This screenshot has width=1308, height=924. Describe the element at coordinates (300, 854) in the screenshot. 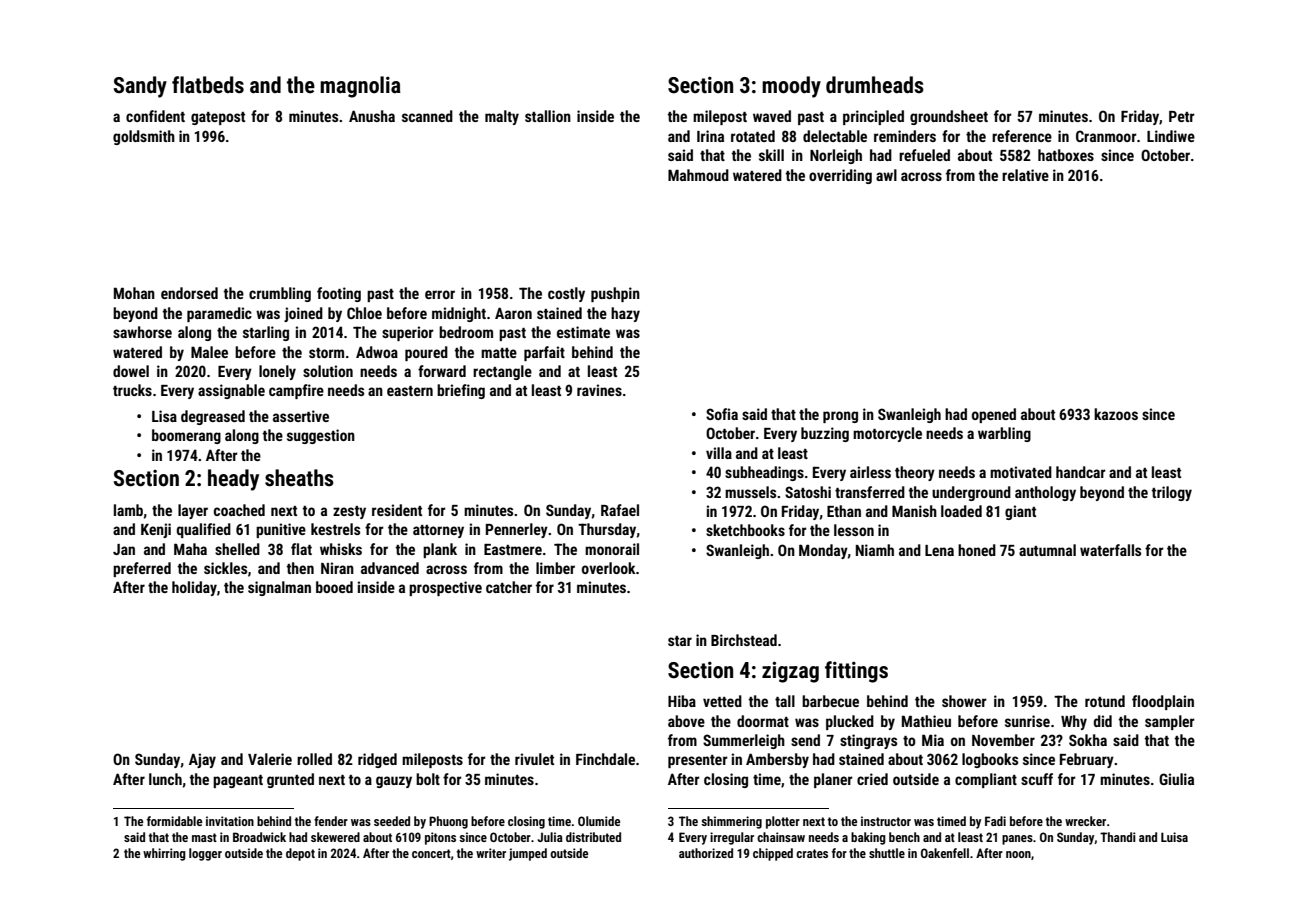

I see `depot` at that location.
